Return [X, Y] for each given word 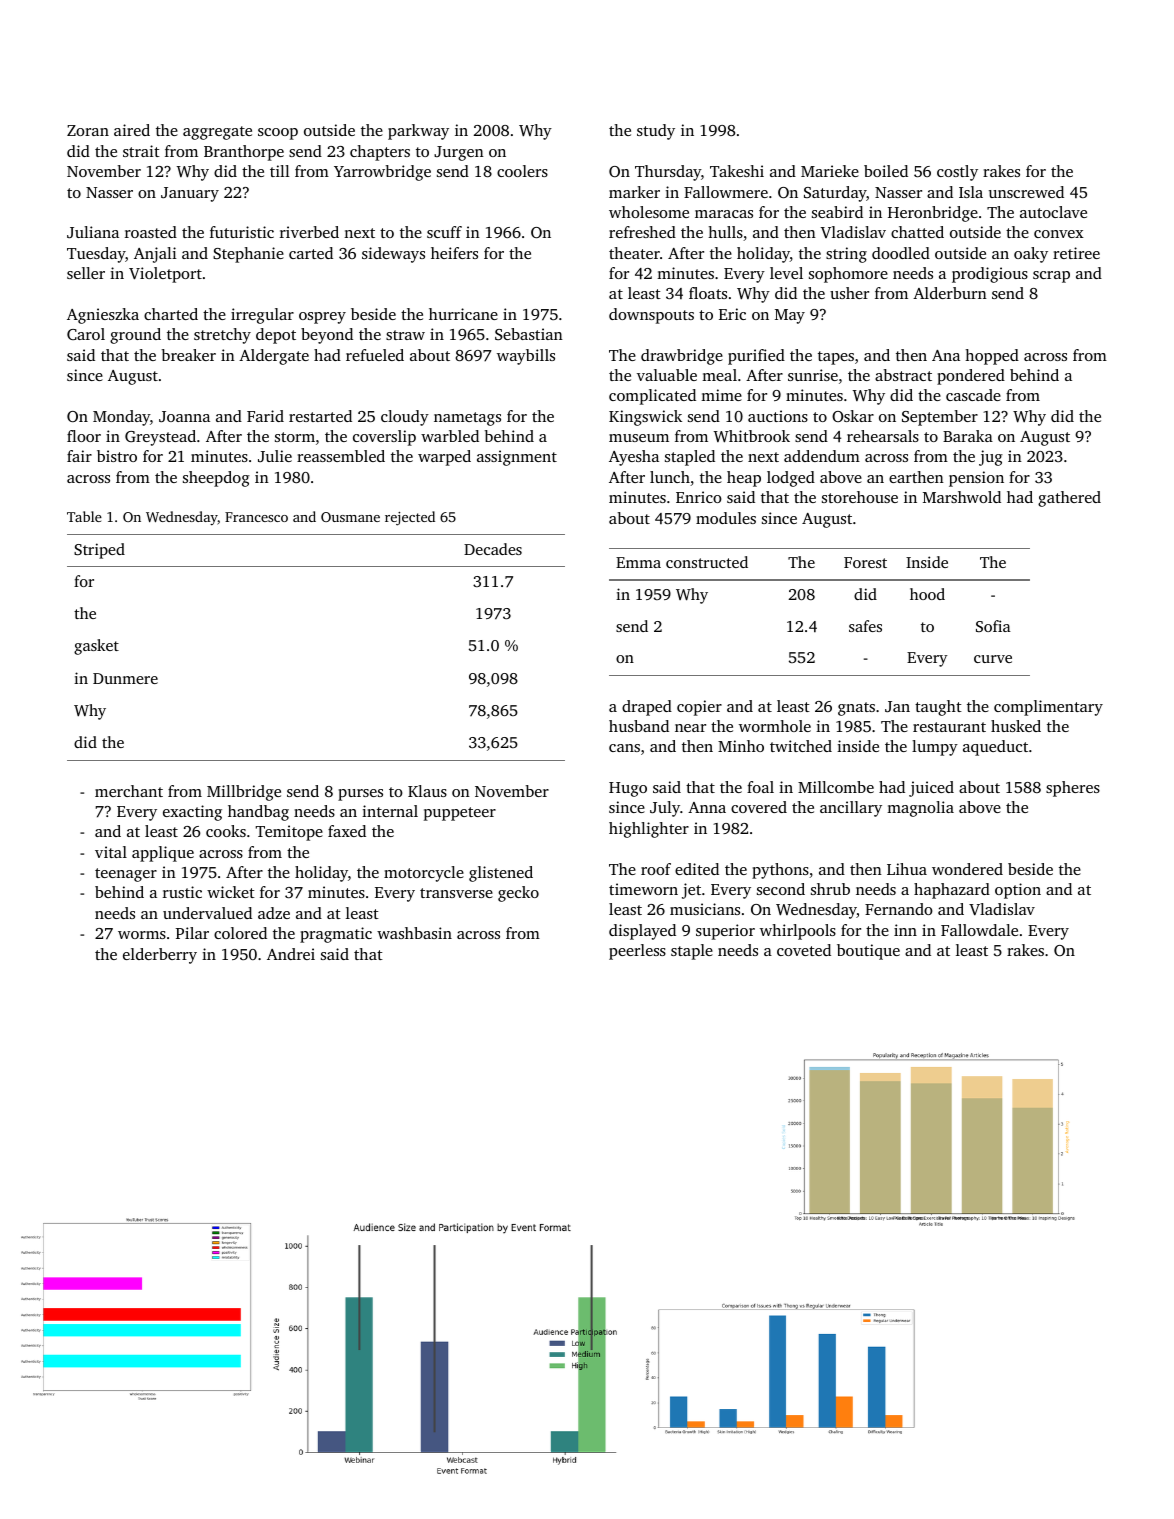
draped [647, 708]
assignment [517, 458]
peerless [637, 952]
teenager [126, 875]
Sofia [993, 626]
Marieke [830, 171]
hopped [992, 357]
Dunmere [125, 678]
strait [141, 151]
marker [634, 192]
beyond [327, 336]
